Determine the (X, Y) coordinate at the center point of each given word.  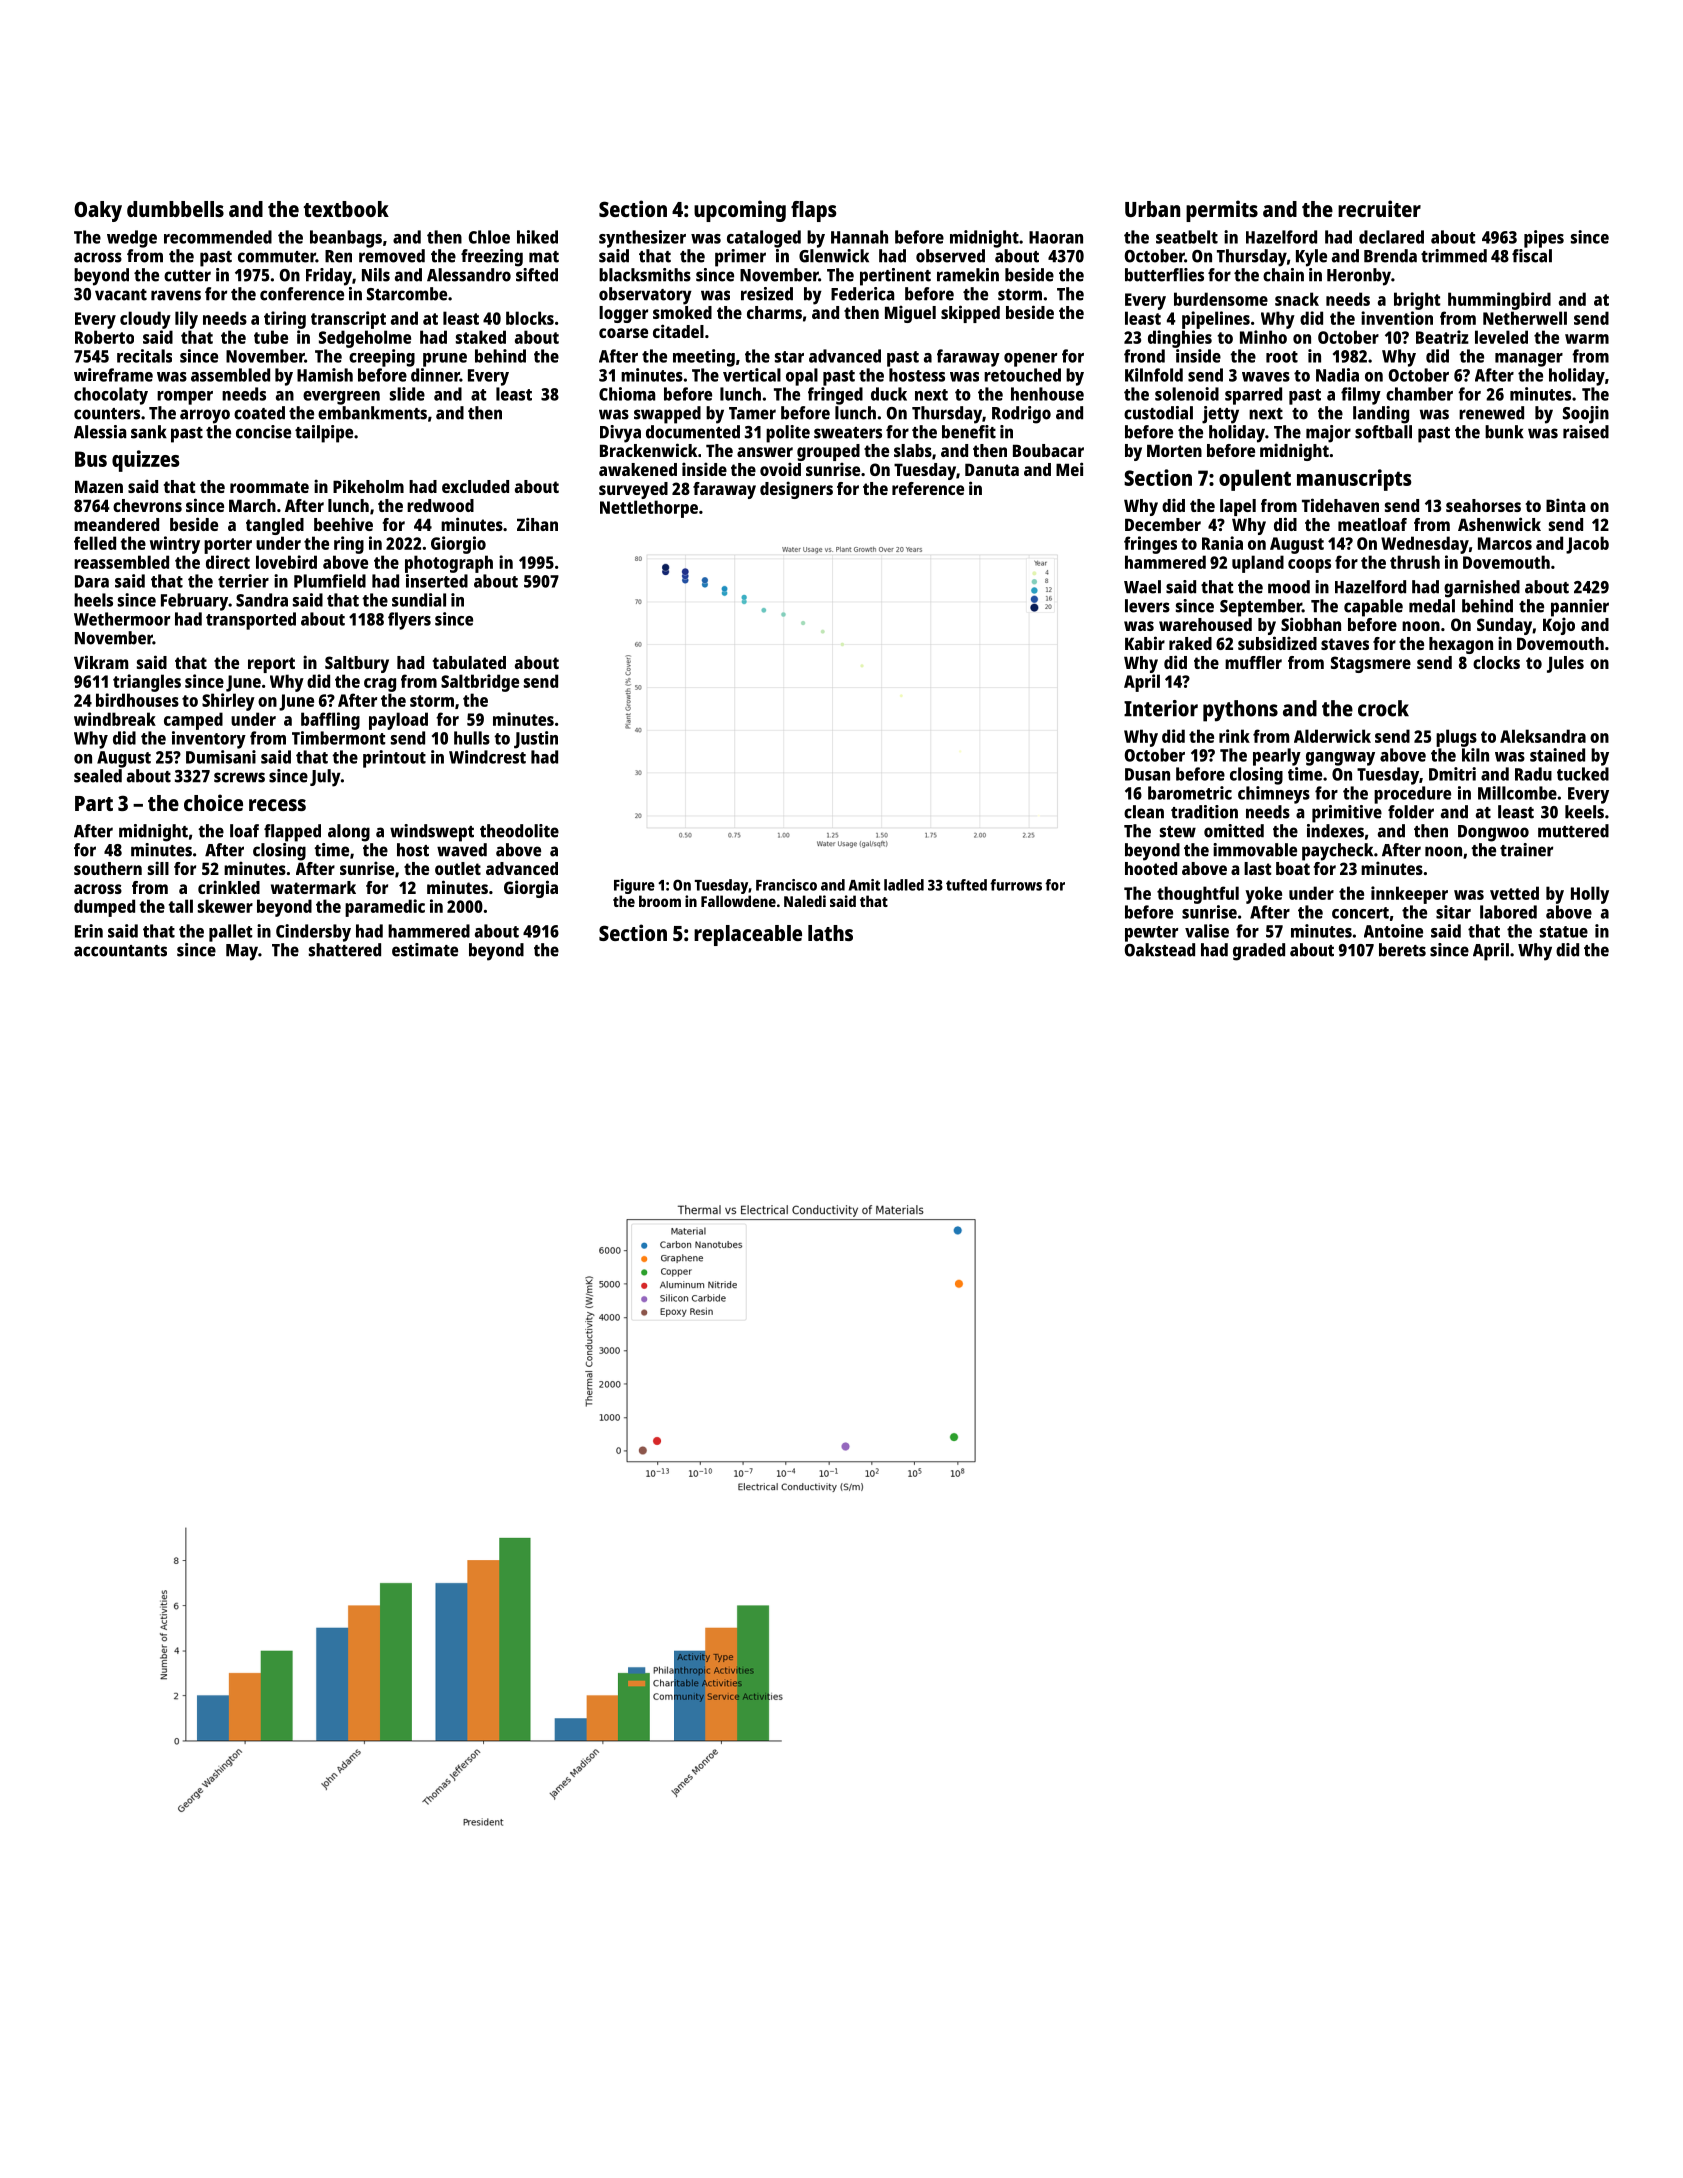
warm (1587, 339)
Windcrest (487, 757)
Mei (1069, 469)
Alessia (100, 432)
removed (392, 256)
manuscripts (1354, 480)
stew (1178, 832)
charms (774, 312)
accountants (120, 951)
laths (830, 933)
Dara (92, 581)
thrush (1415, 562)
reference (928, 488)
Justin (536, 740)
